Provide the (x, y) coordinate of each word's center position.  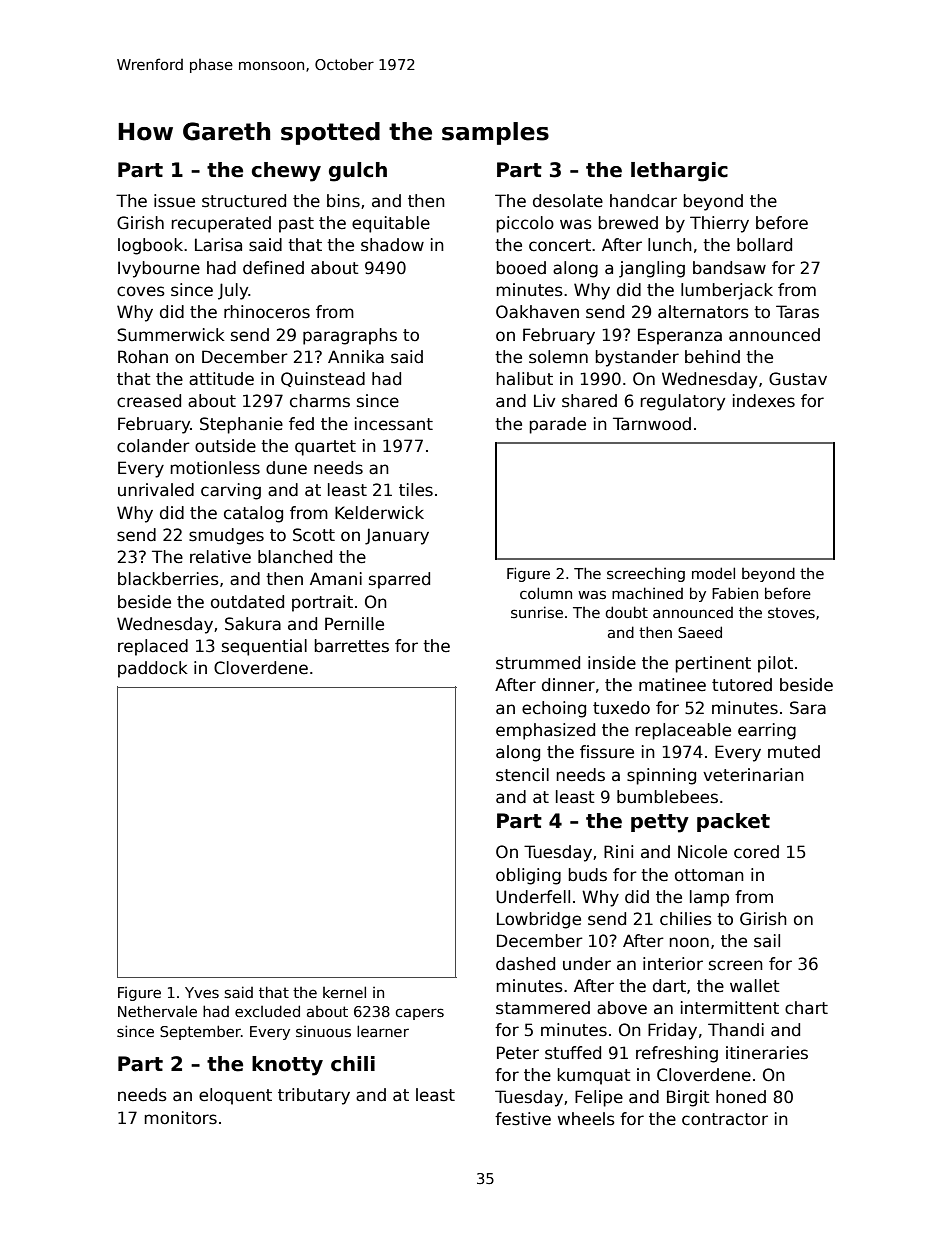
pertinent (713, 664)
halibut (524, 379)
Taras (797, 312)
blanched (295, 557)
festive (523, 1119)
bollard (764, 245)
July (233, 291)
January (397, 536)
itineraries (767, 1053)
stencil (522, 775)
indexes (764, 401)
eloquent (235, 1096)
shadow (392, 245)
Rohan (143, 357)
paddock (153, 669)
